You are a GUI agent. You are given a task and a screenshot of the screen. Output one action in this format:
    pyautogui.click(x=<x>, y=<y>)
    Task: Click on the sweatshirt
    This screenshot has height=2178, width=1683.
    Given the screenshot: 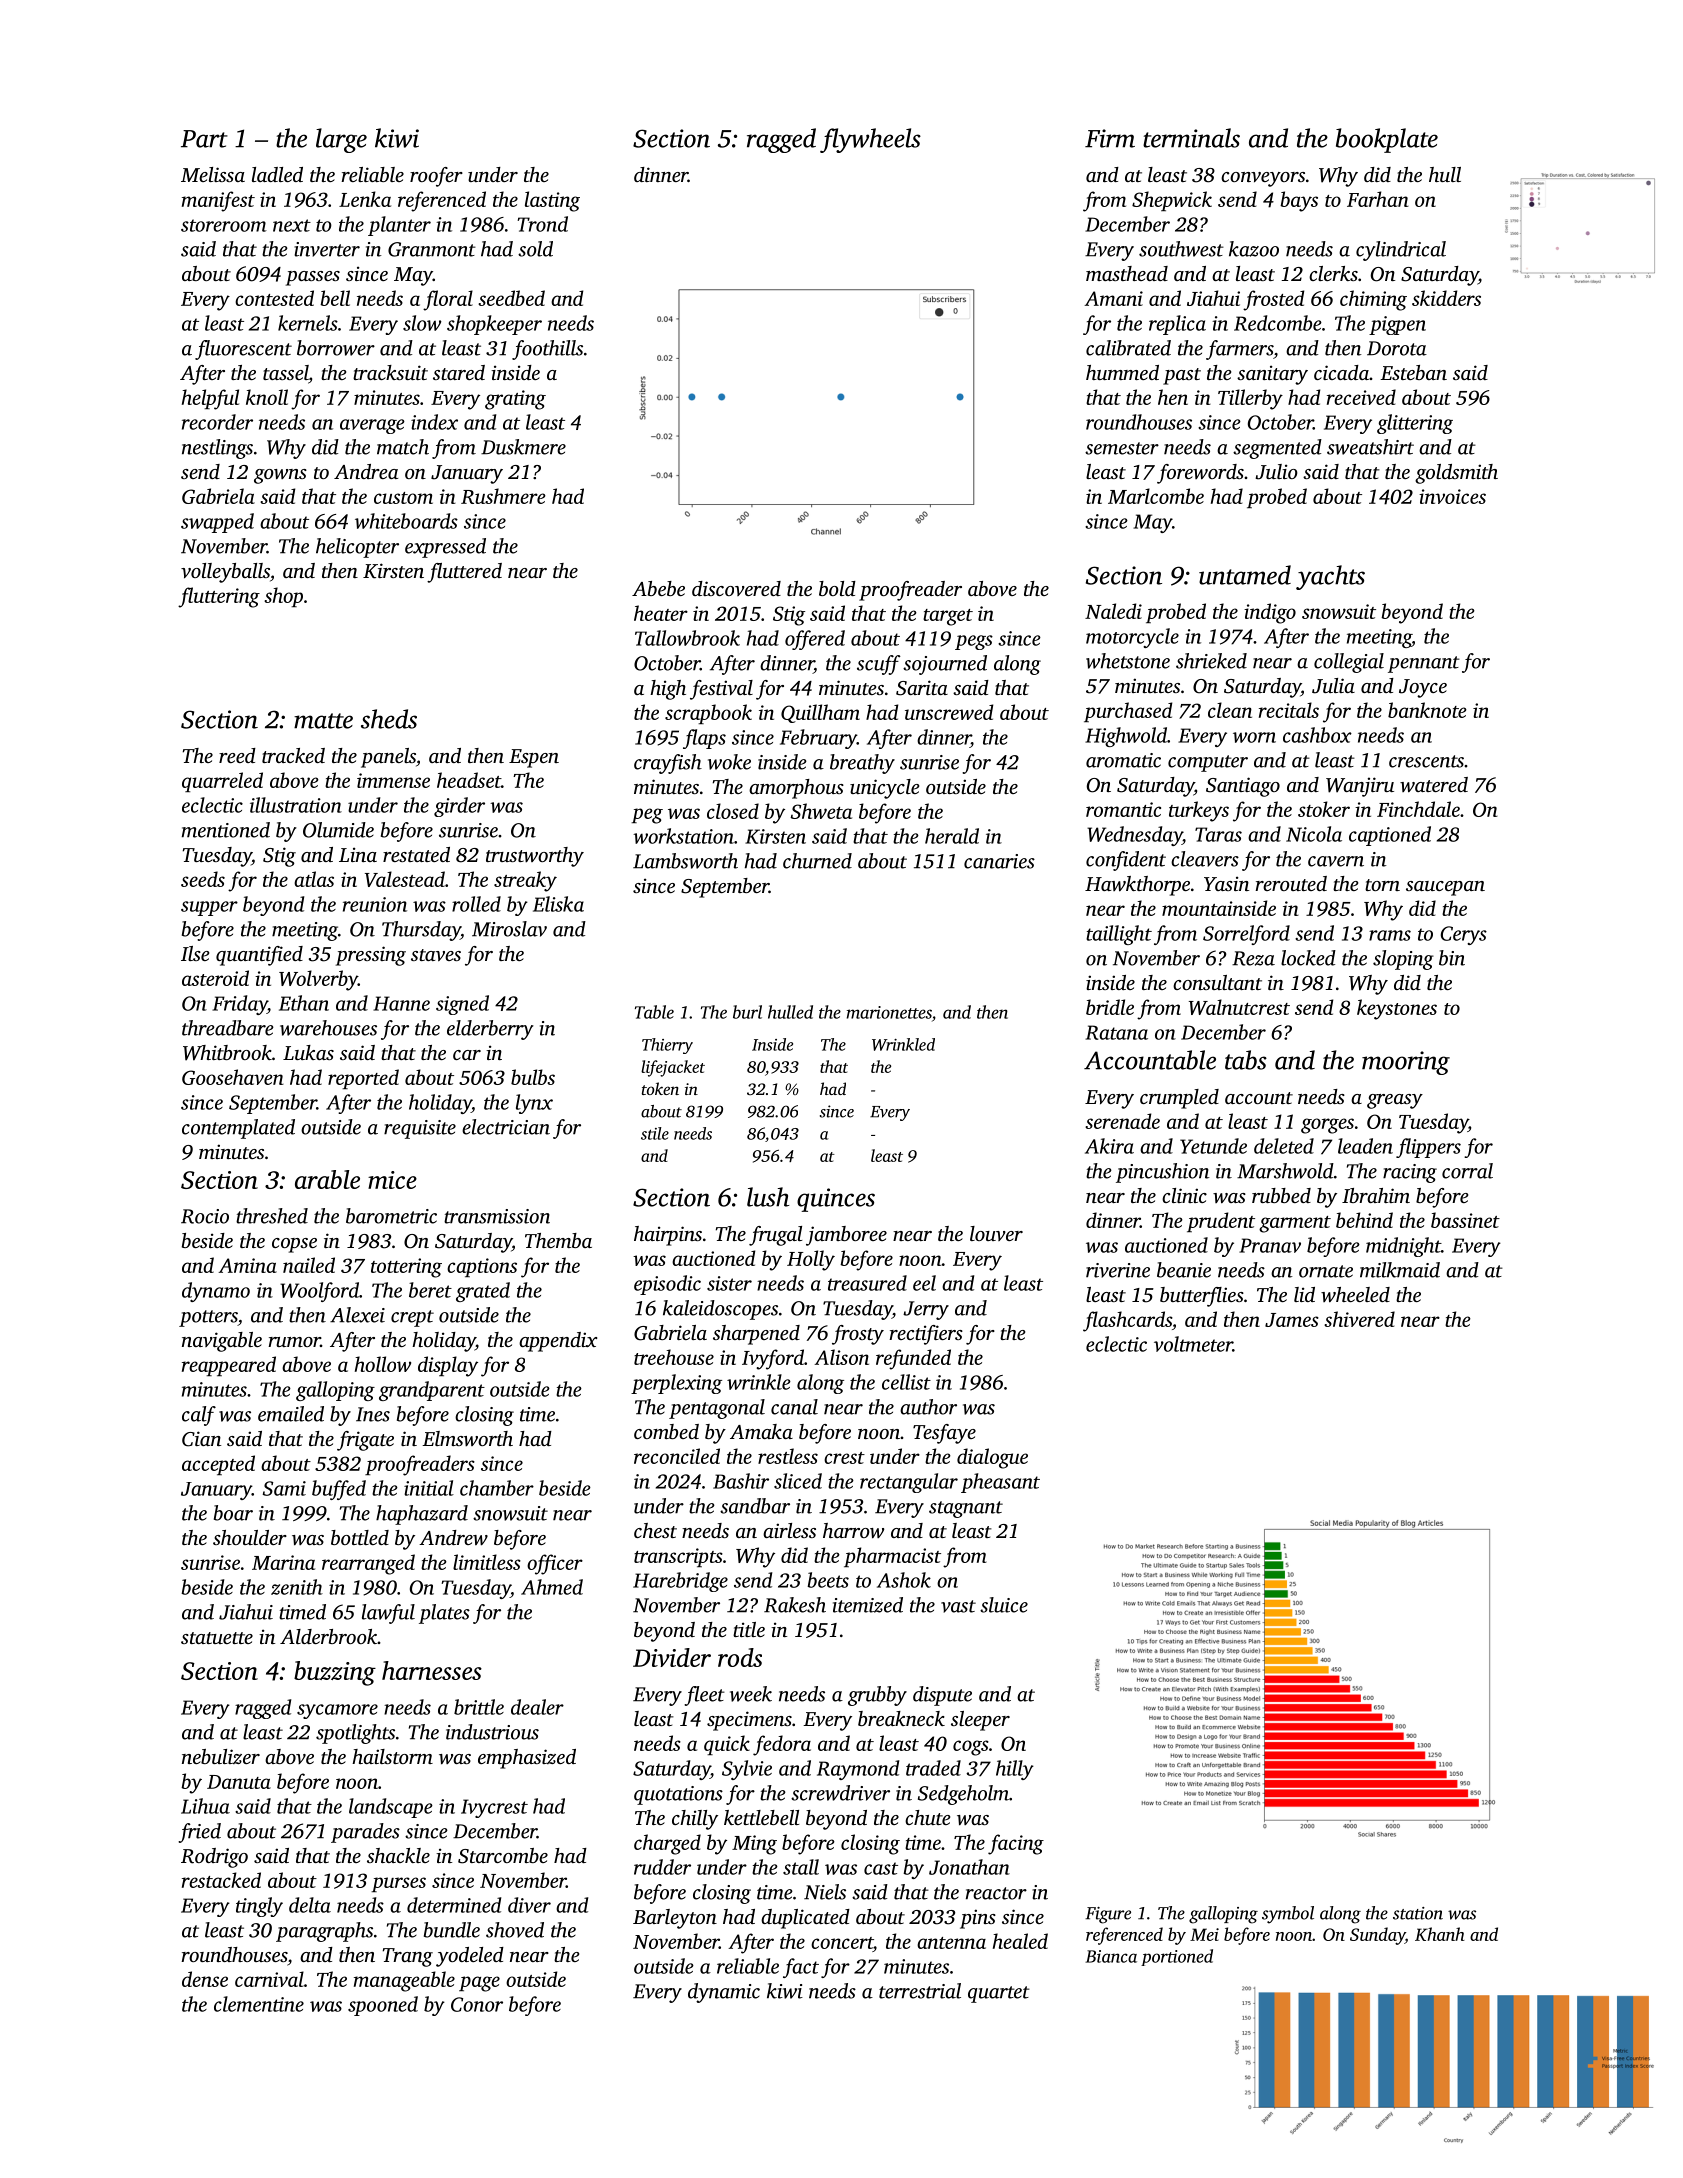 What is the action you would take?
    pyautogui.click(x=1370, y=447)
